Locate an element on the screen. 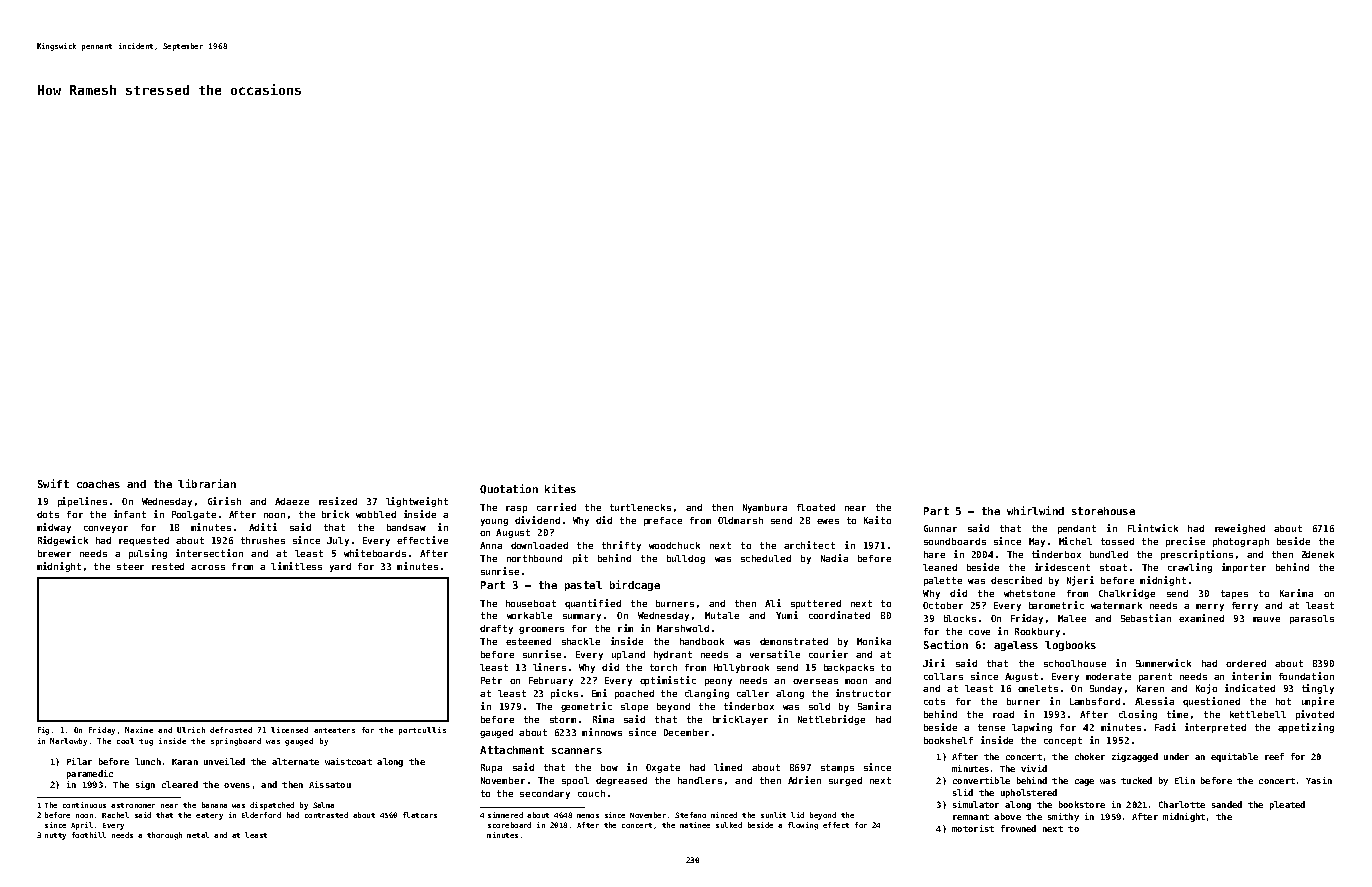  zigzagged is located at coordinates (1135, 757).
